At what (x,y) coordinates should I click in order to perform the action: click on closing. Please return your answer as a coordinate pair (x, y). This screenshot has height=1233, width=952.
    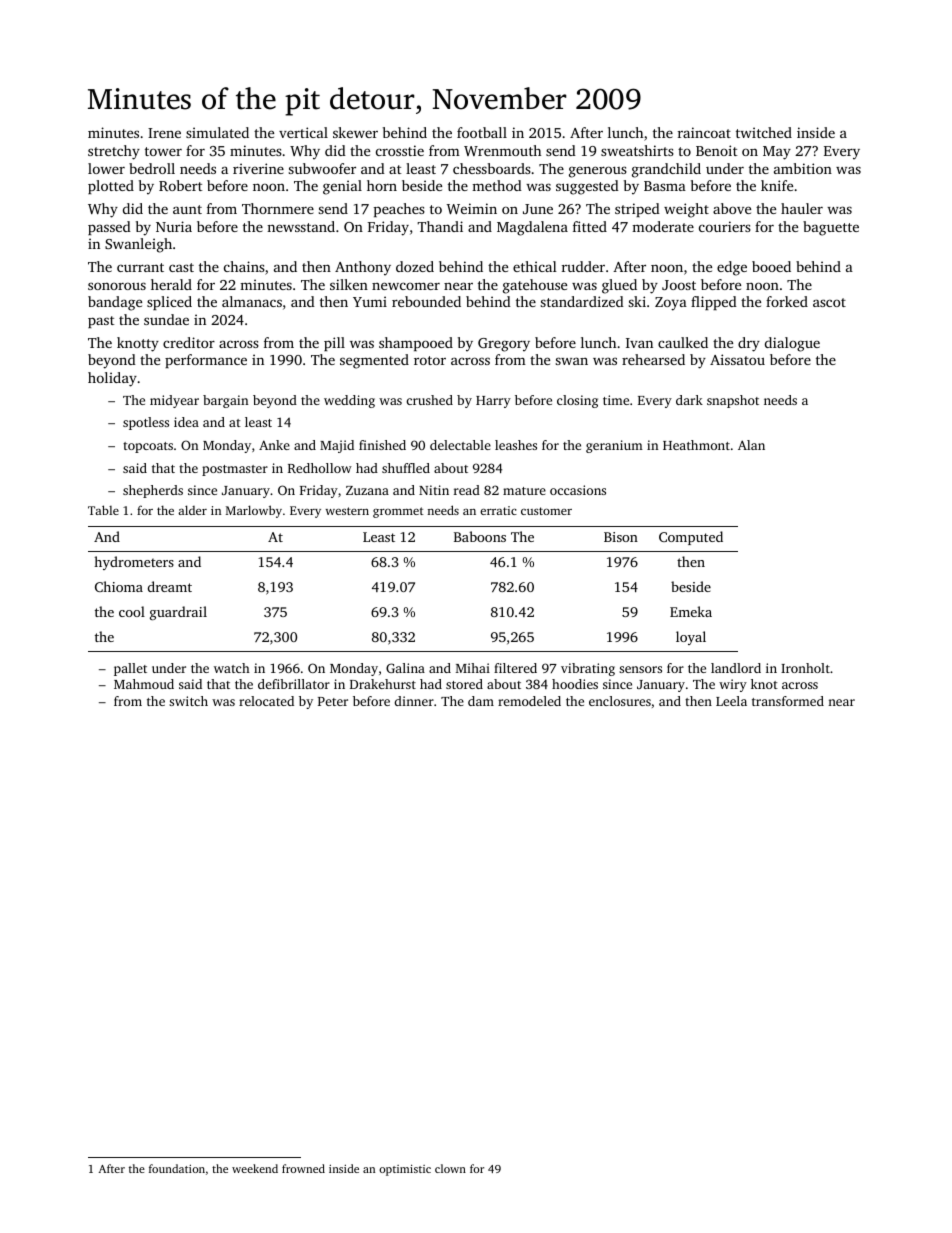
    Looking at the image, I should click on (577, 401).
